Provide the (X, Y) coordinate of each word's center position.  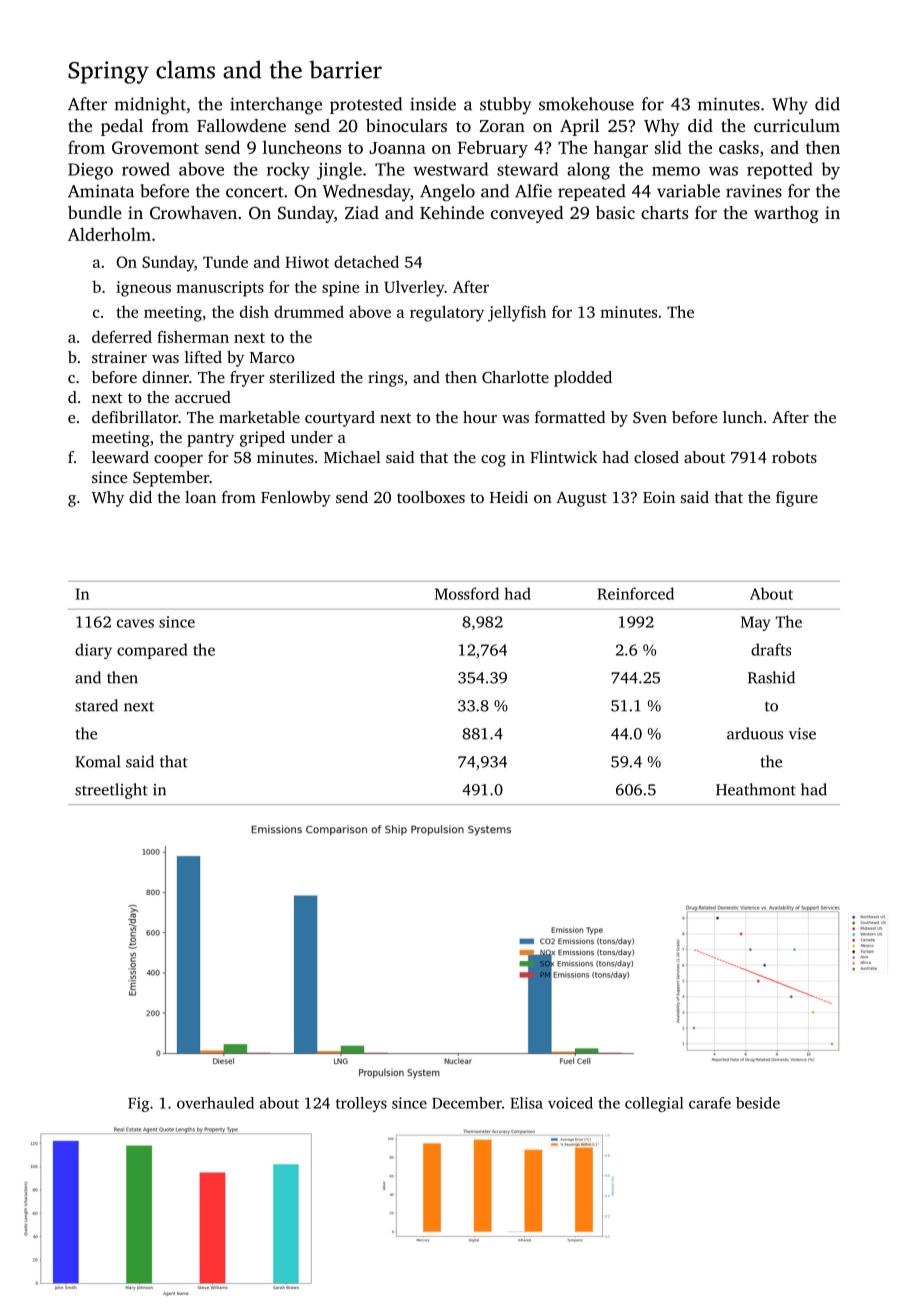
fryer (247, 379)
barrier (346, 69)
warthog (786, 214)
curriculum (797, 125)
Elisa (526, 1103)
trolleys (361, 1104)
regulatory (447, 313)
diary (93, 651)
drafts (771, 649)
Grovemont (155, 147)
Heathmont (756, 789)
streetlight (111, 791)
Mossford (467, 593)
